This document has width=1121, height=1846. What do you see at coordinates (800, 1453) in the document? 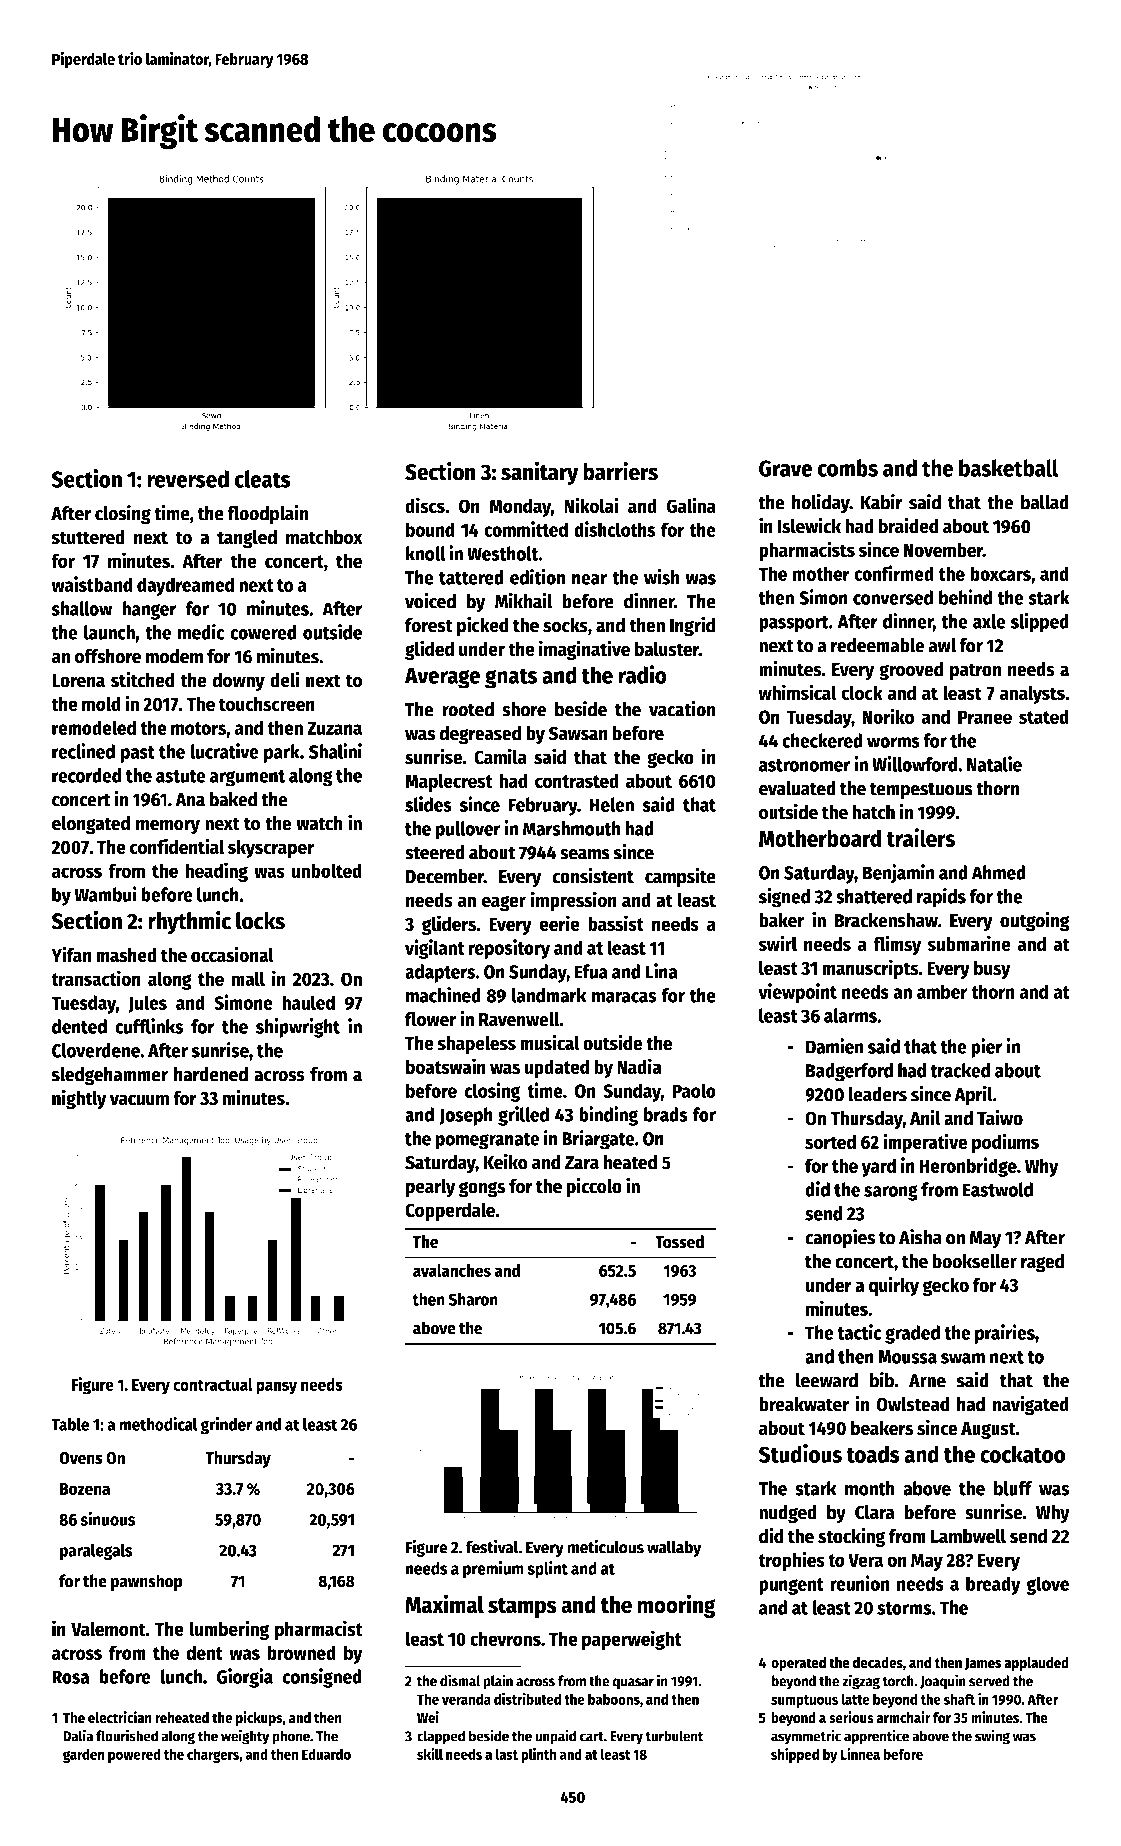
I see `Studious` at bounding box center [800, 1453].
